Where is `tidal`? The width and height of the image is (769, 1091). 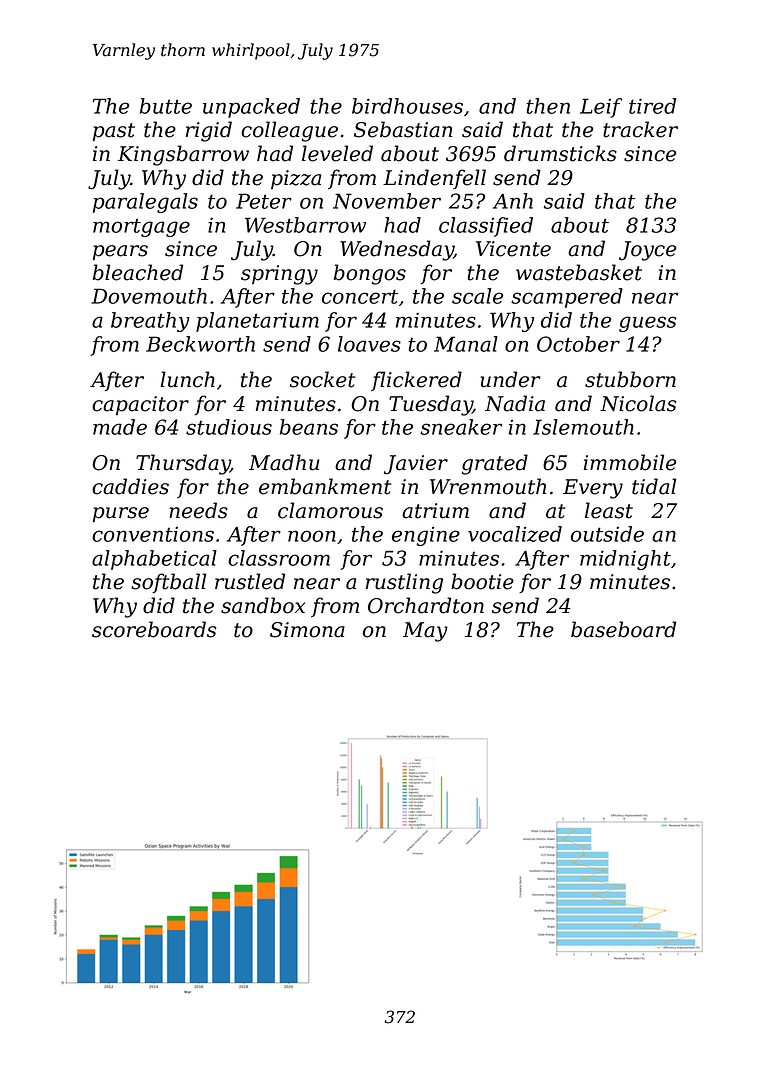
tidal is located at coordinates (654, 486).
